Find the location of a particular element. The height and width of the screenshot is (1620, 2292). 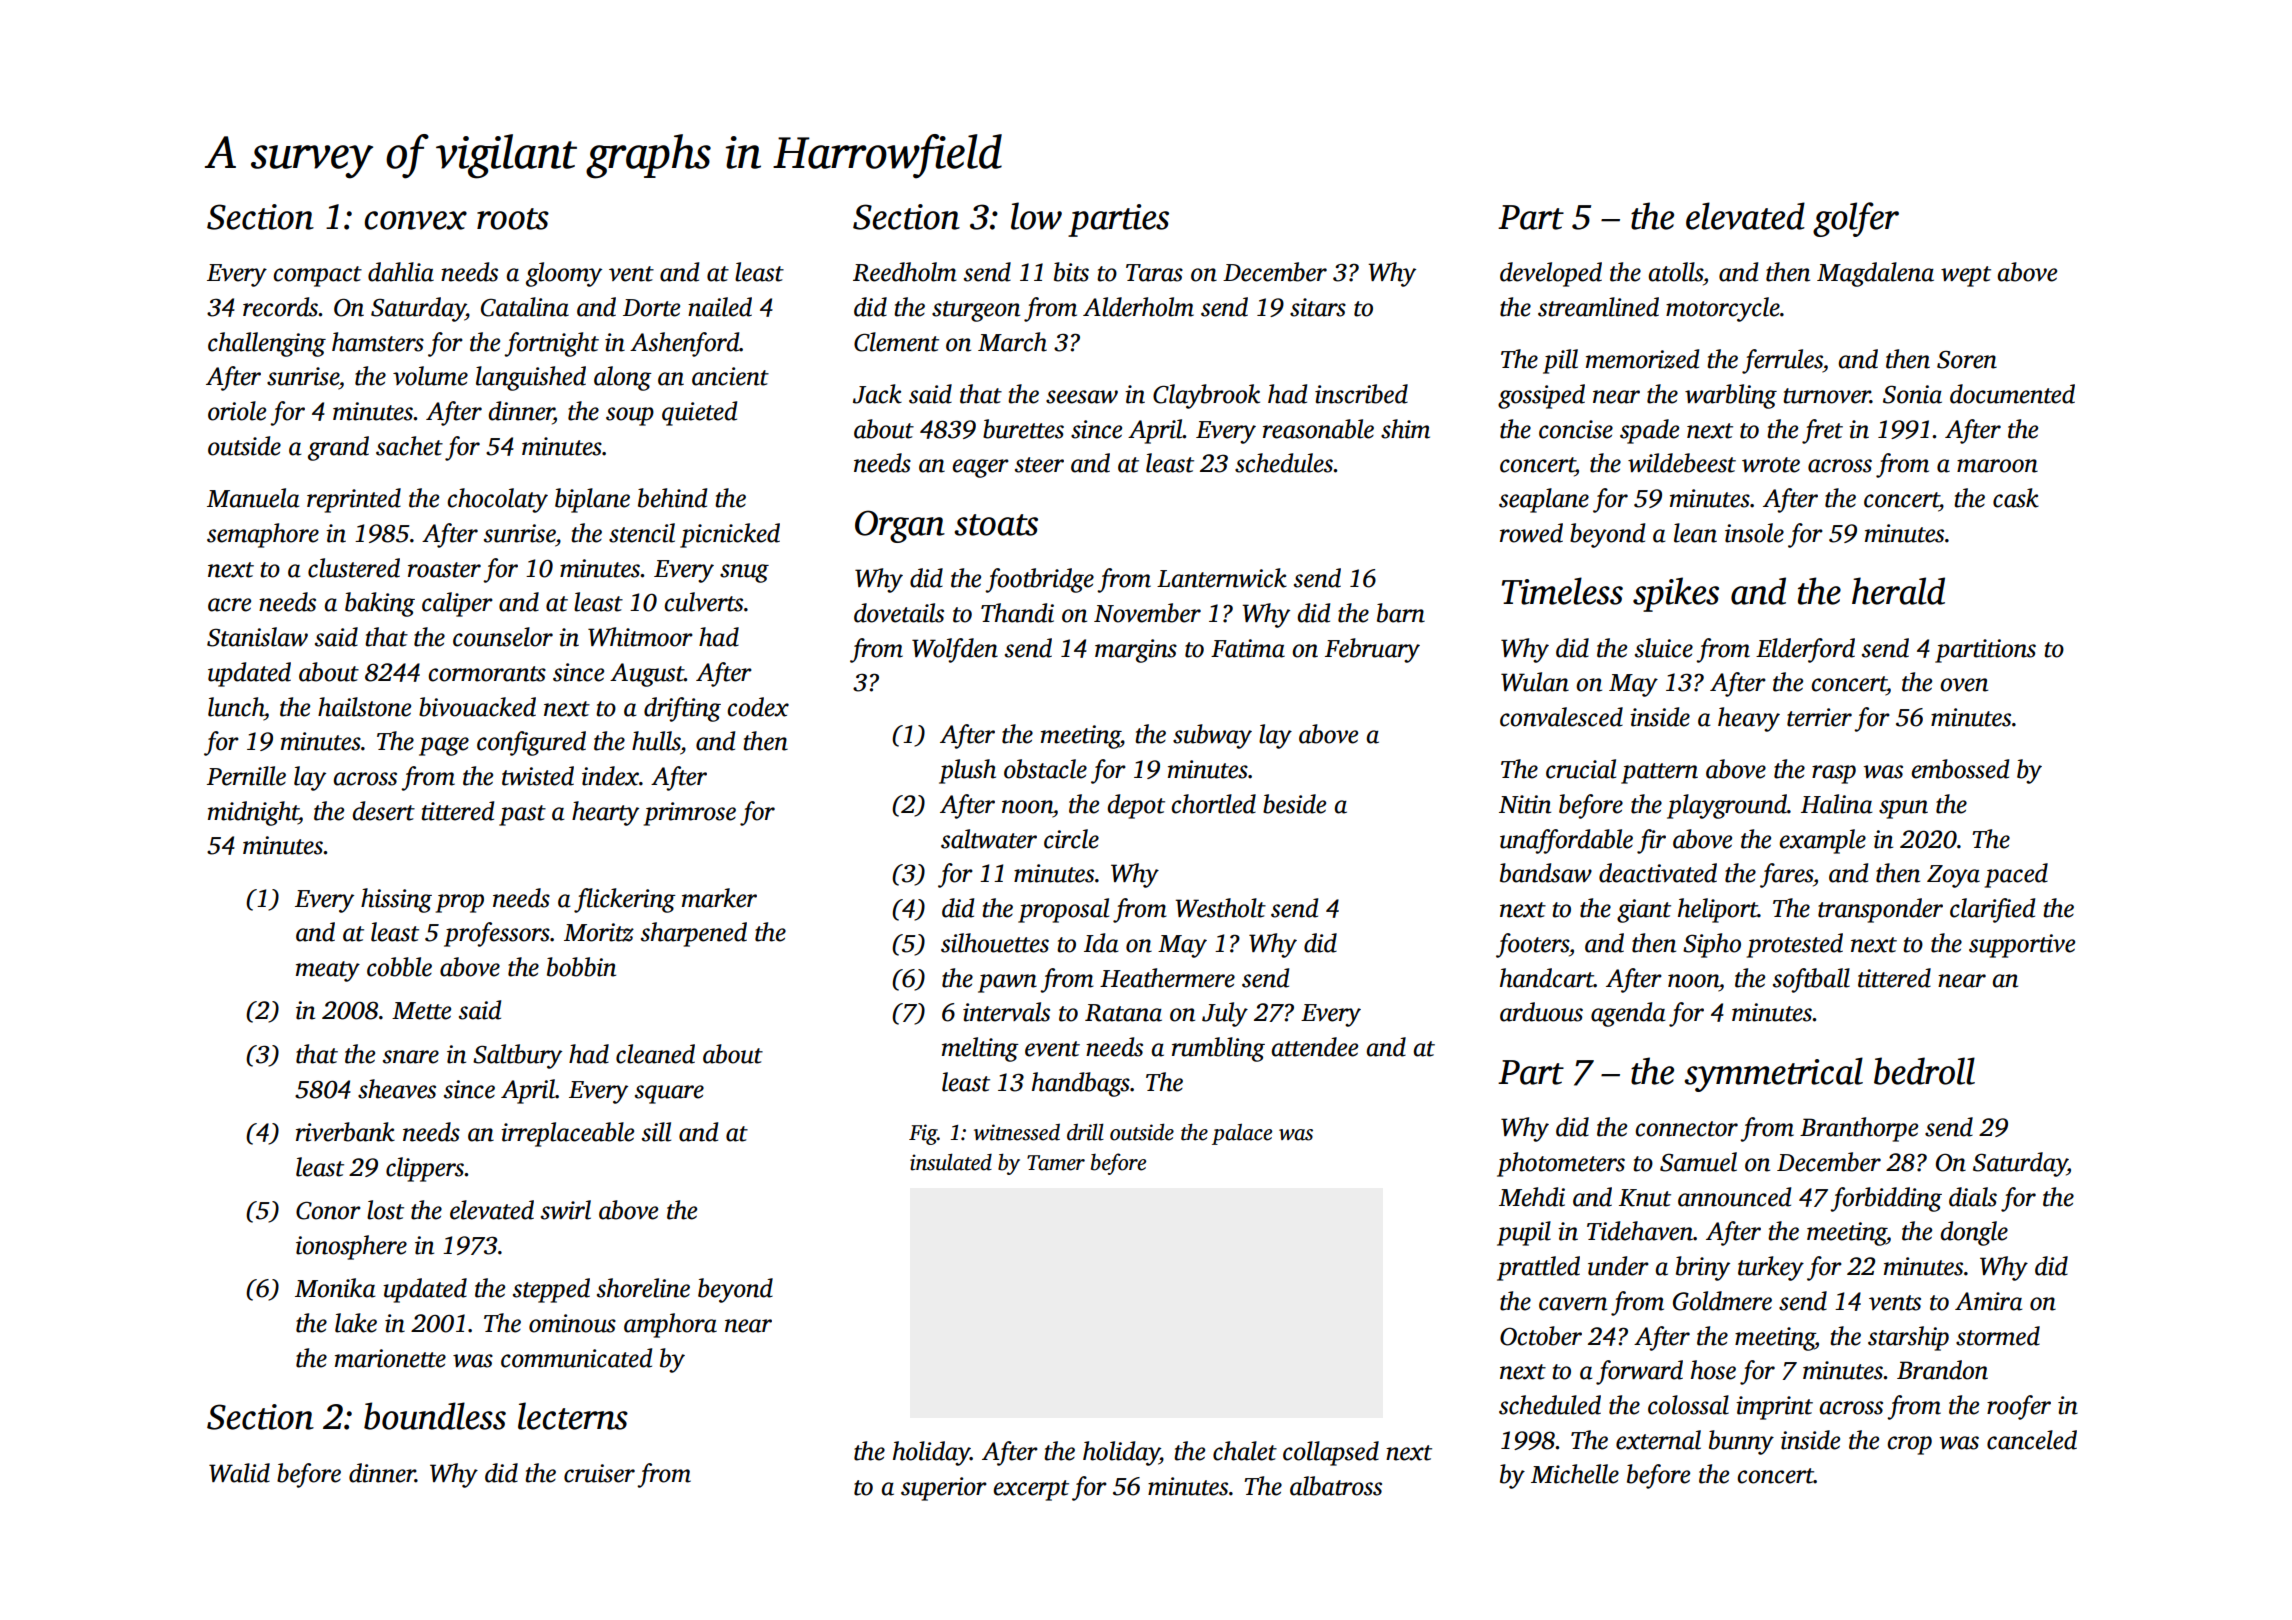

bivouacked is located at coordinates (477, 707).
